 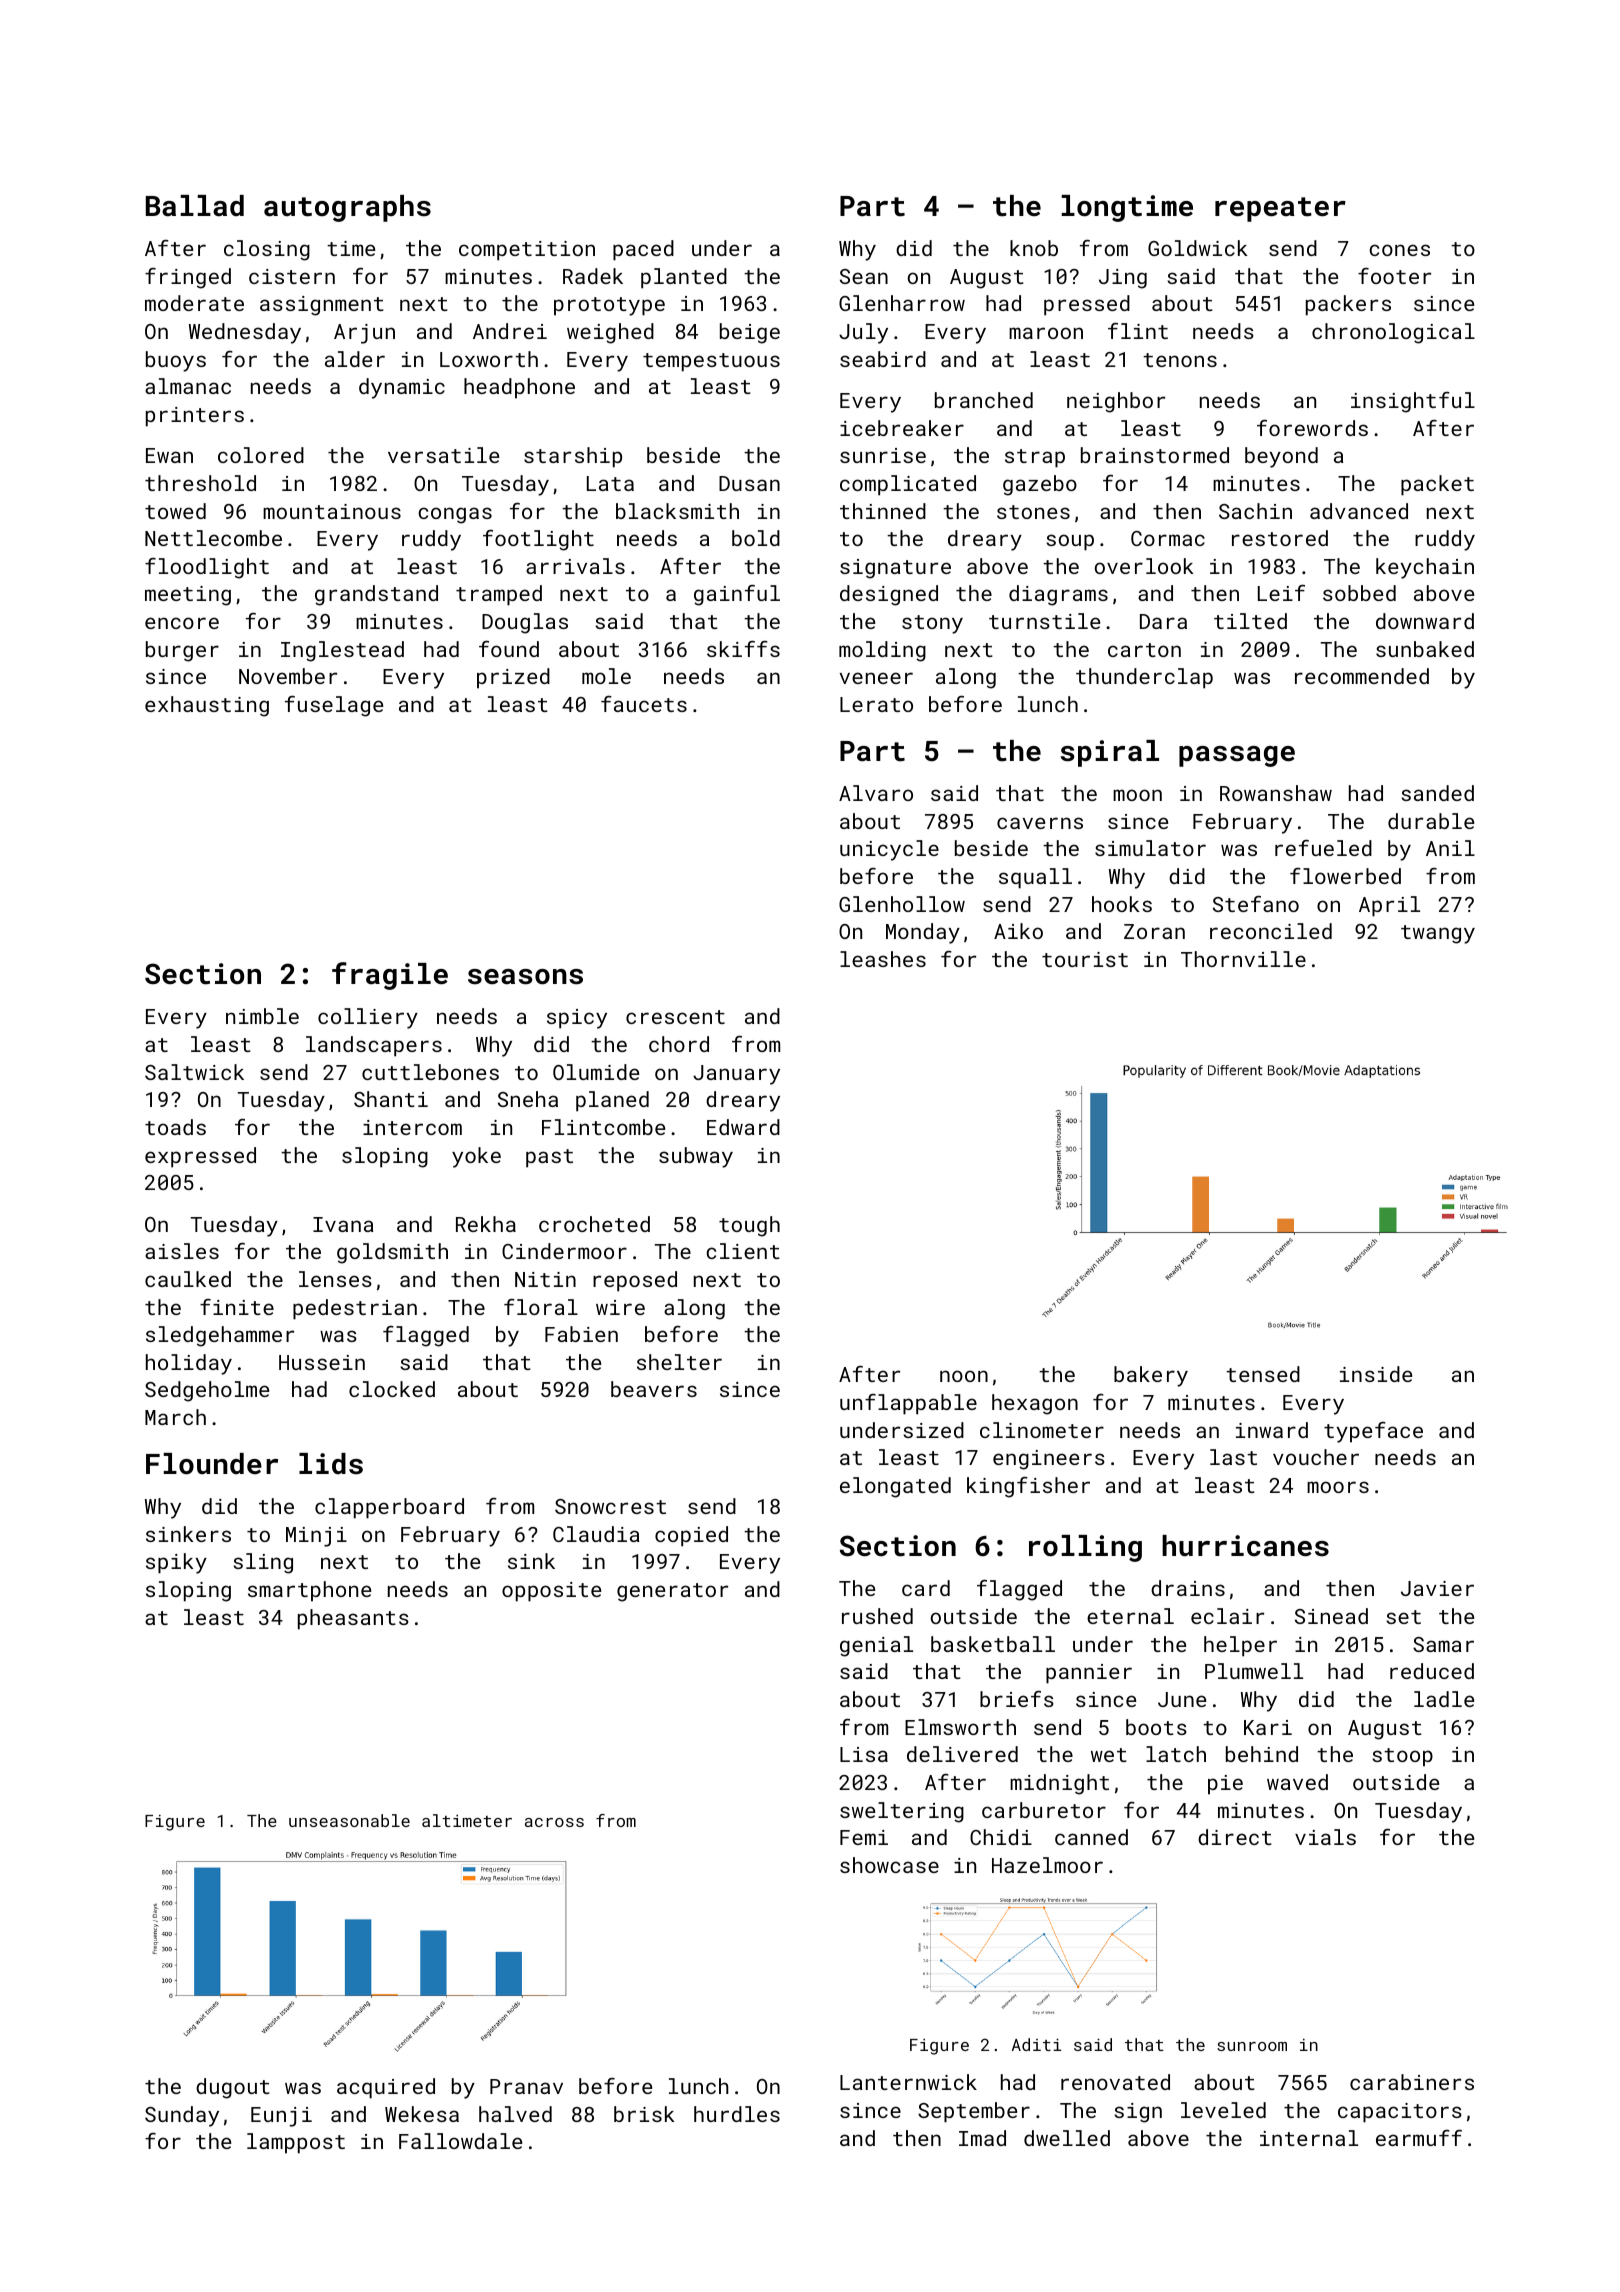 I want to click on Sean, so click(x=864, y=276).
